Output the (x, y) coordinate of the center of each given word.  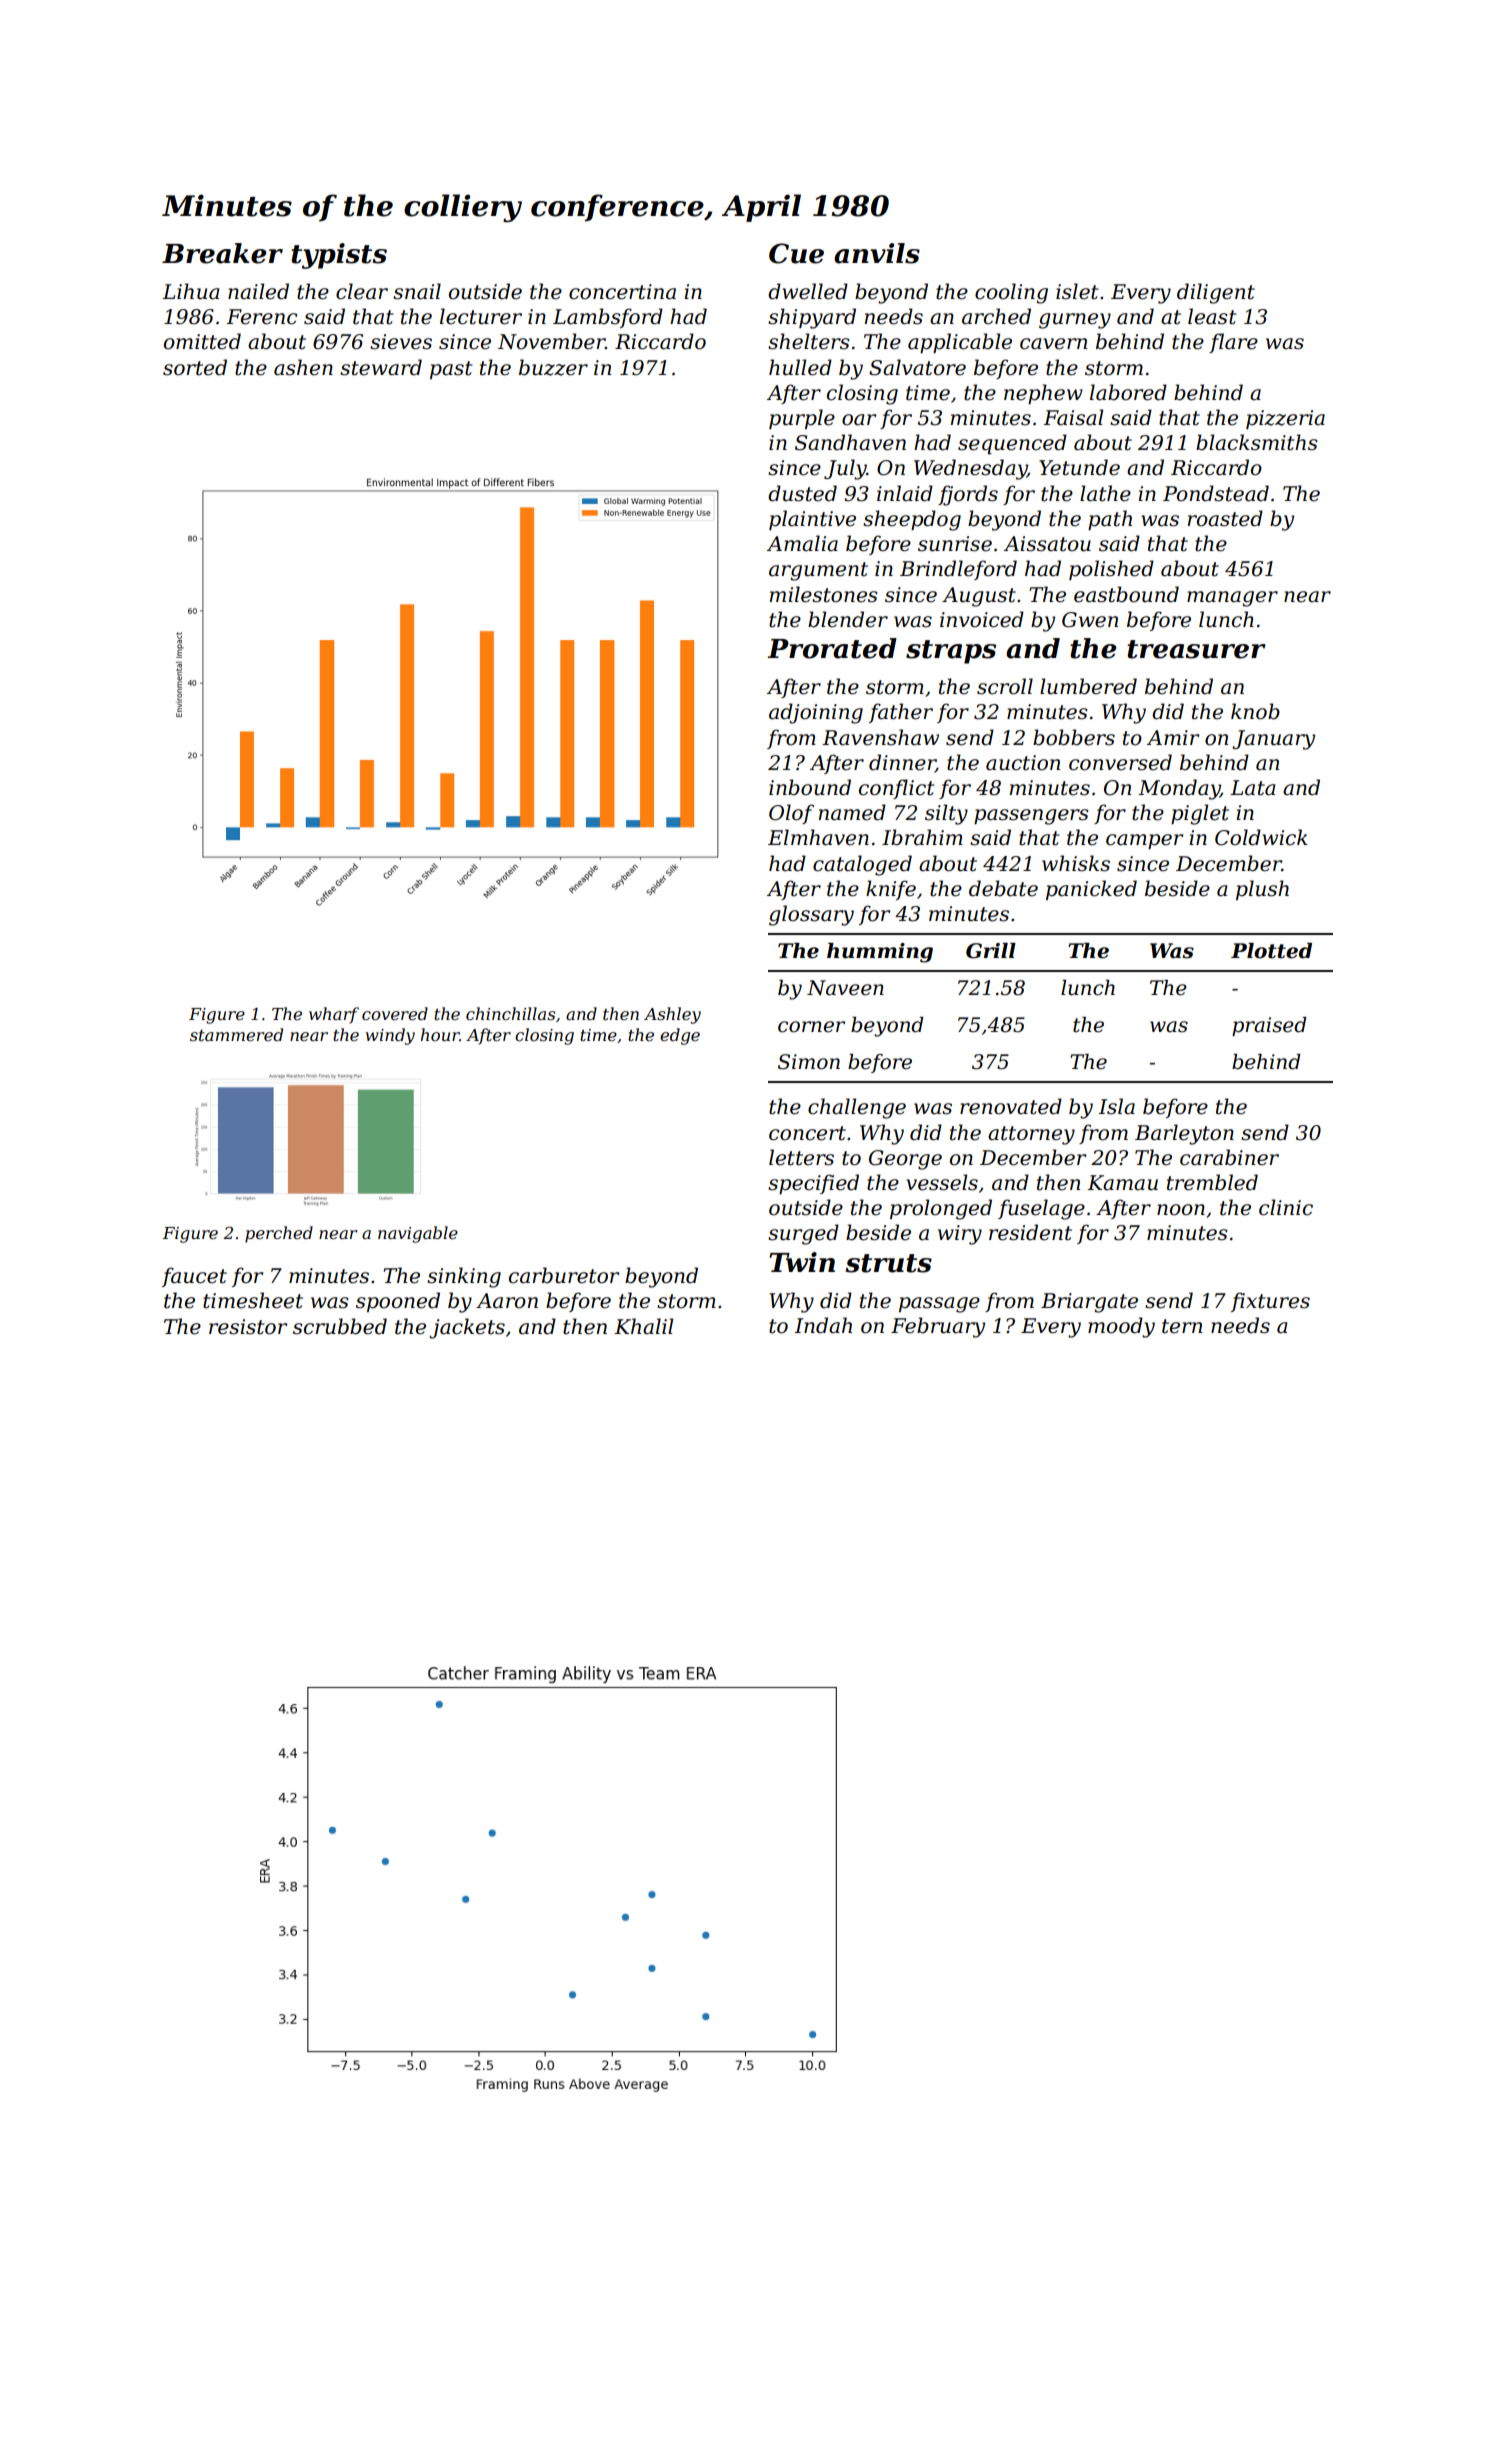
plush (1262, 890)
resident (1030, 1232)
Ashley (672, 1015)
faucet (194, 1277)
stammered (236, 1034)
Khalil (643, 1326)
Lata (1252, 788)
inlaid (905, 493)
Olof (791, 814)
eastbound (1126, 594)
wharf (334, 1015)
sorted (195, 367)
